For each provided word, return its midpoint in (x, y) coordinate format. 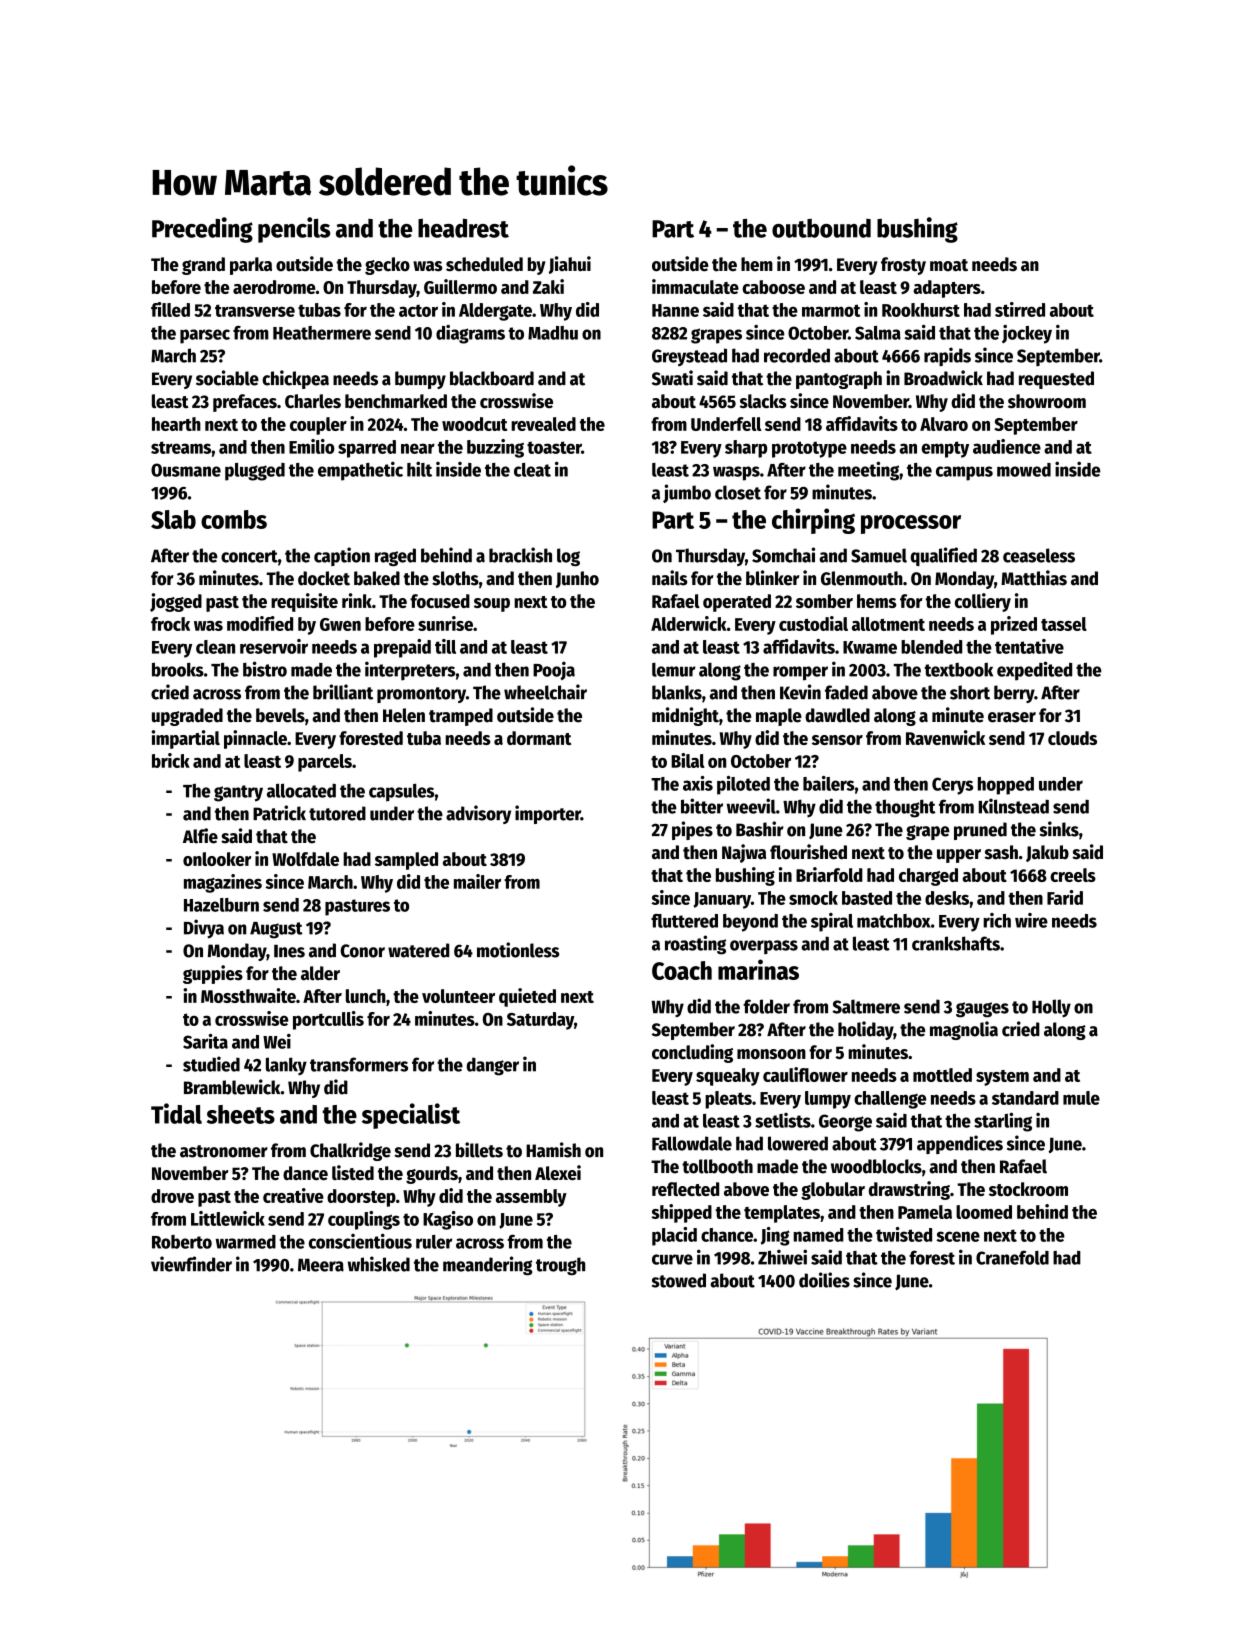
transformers (359, 1064)
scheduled (484, 264)
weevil (751, 806)
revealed (543, 424)
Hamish (553, 1150)
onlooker (217, 859)
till (445, 646)
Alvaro (944, 424)
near (418, 448)
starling (1003, 1122)
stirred (1020, 309)
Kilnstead (1014, 806)
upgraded (187, 717)
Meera (321, 1265)
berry (1014, 694)
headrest (463, 228)
